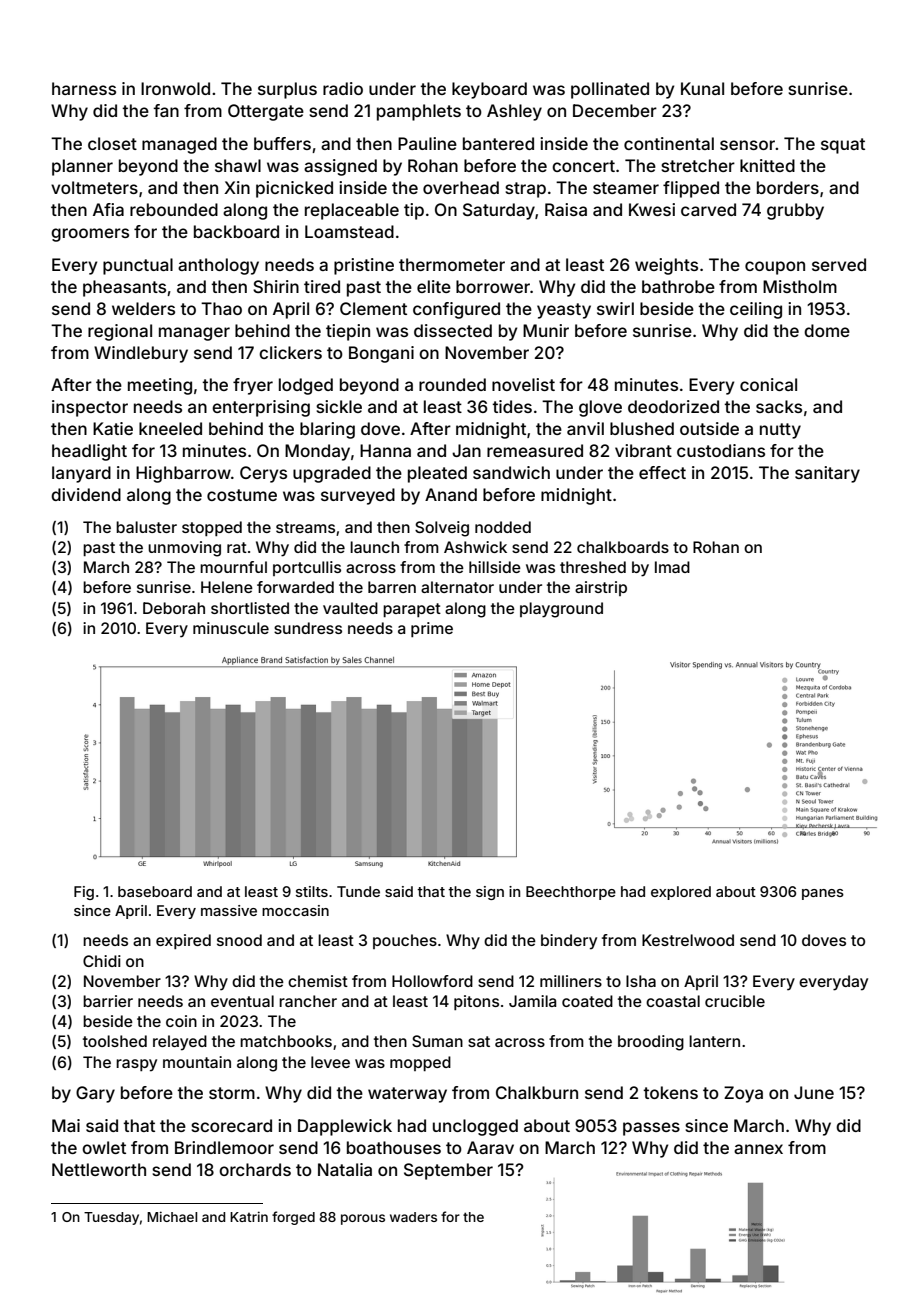 The height and width of the screenshot is (1314, 924). Describe the element at coordinates (84, 88) in the screenshot. I see `harness` at that location.
